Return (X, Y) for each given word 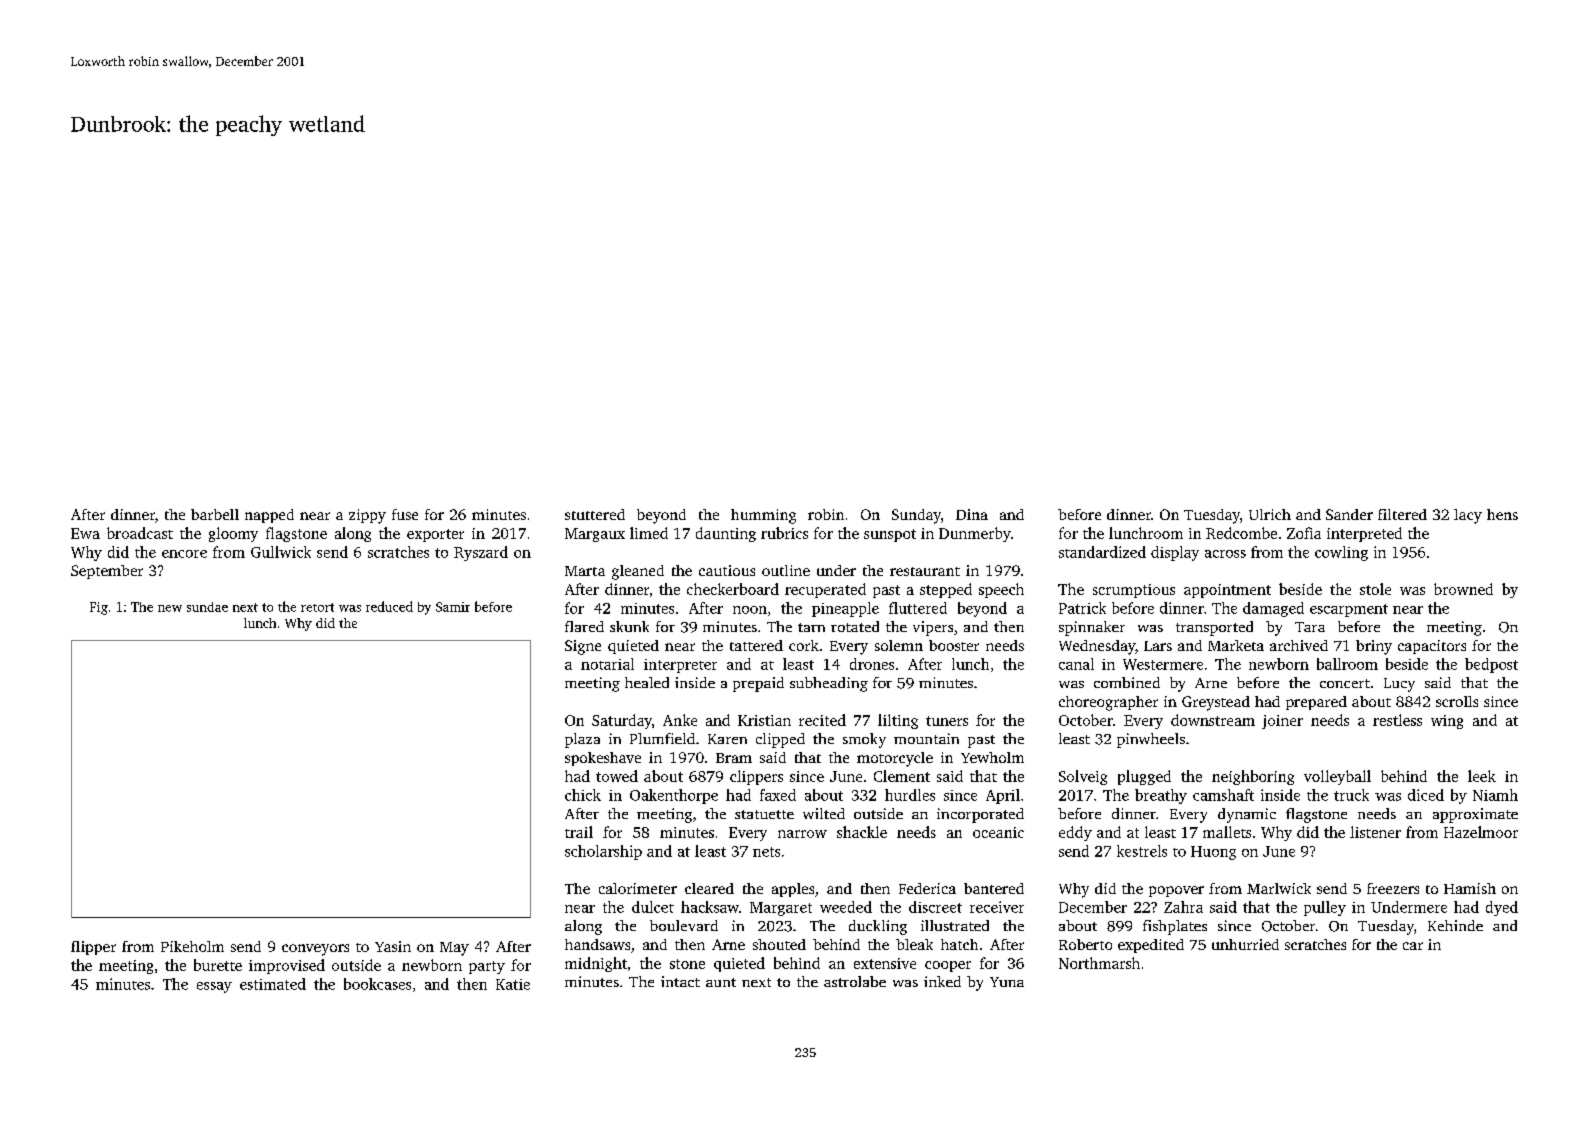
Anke (680, 720)
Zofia (1304, 533)
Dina (972, 514)
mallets (1227, 832)
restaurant (925, 571)
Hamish (1470, 888)
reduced (389, 606)
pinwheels (1151, 740)
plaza (582, 740)
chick (583, 795)
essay (214, 987)
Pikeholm (192, 946)
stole (1375, 589)
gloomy (233, 534)
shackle (862, 832)
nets (766, 852)
